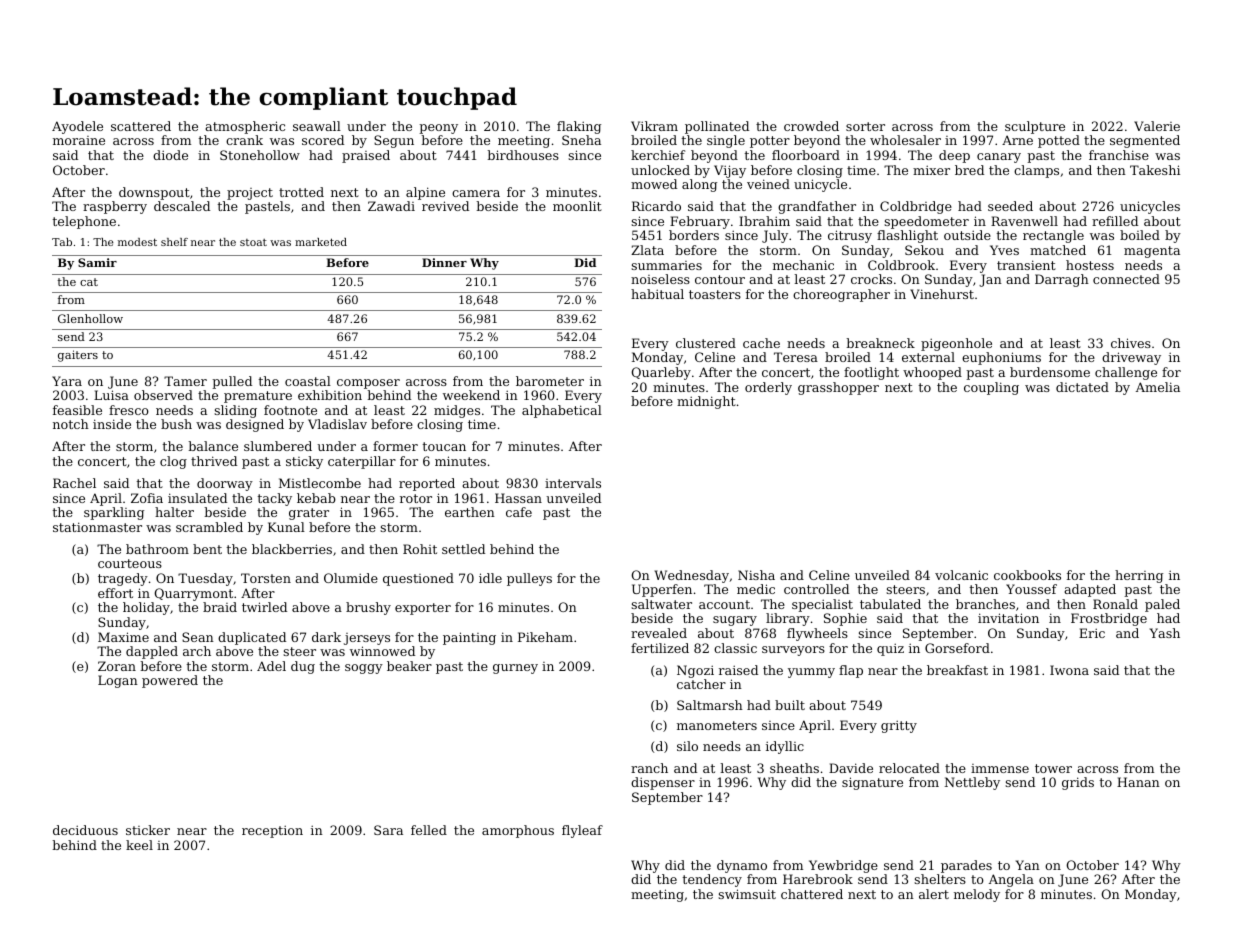 The image size is (1233, 952). Describe the element at coordinates (865, 126) in the screenshot. I see `sorter` at that location.
